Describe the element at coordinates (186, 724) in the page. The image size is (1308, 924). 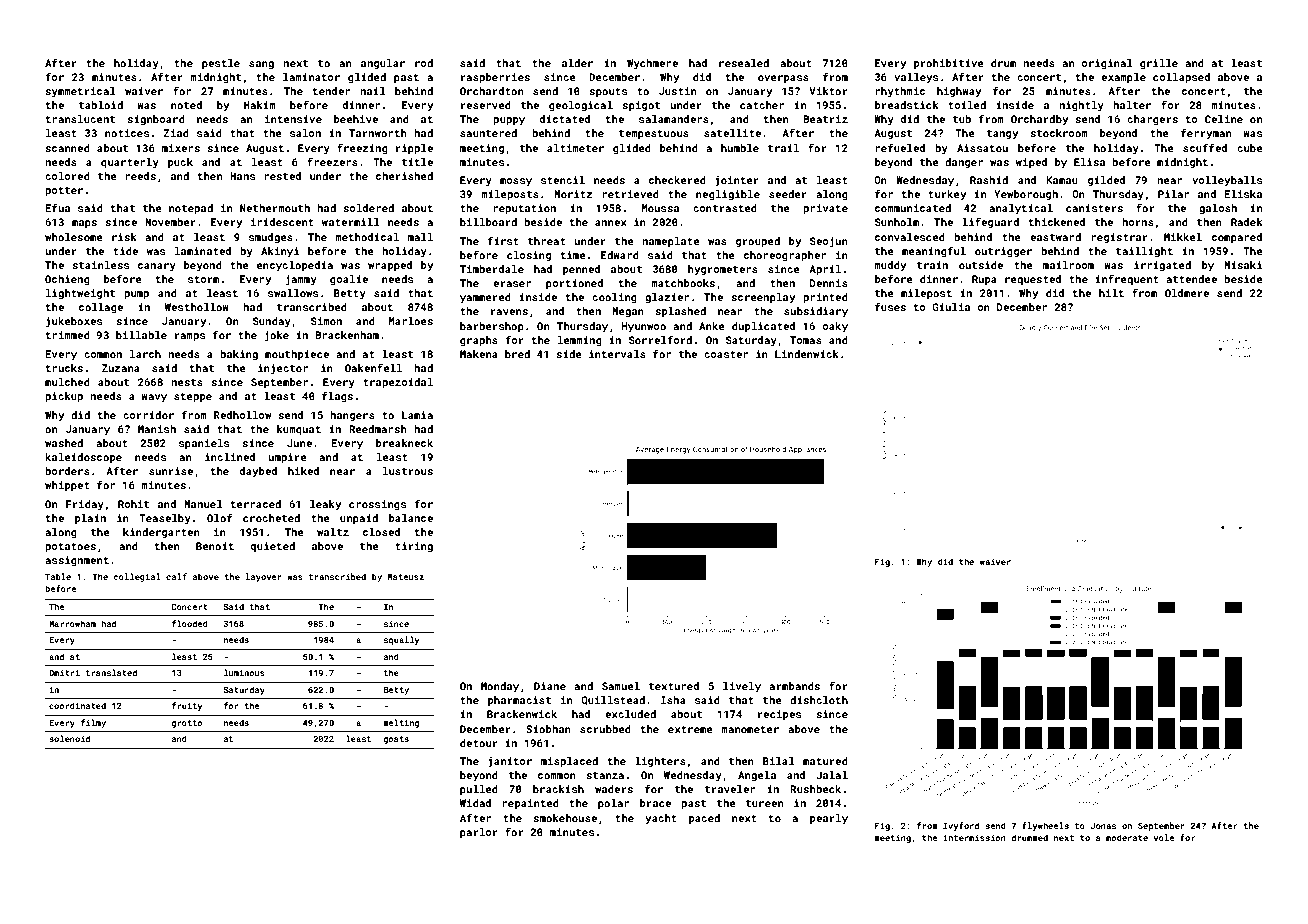
I see `grotto` at that location.
